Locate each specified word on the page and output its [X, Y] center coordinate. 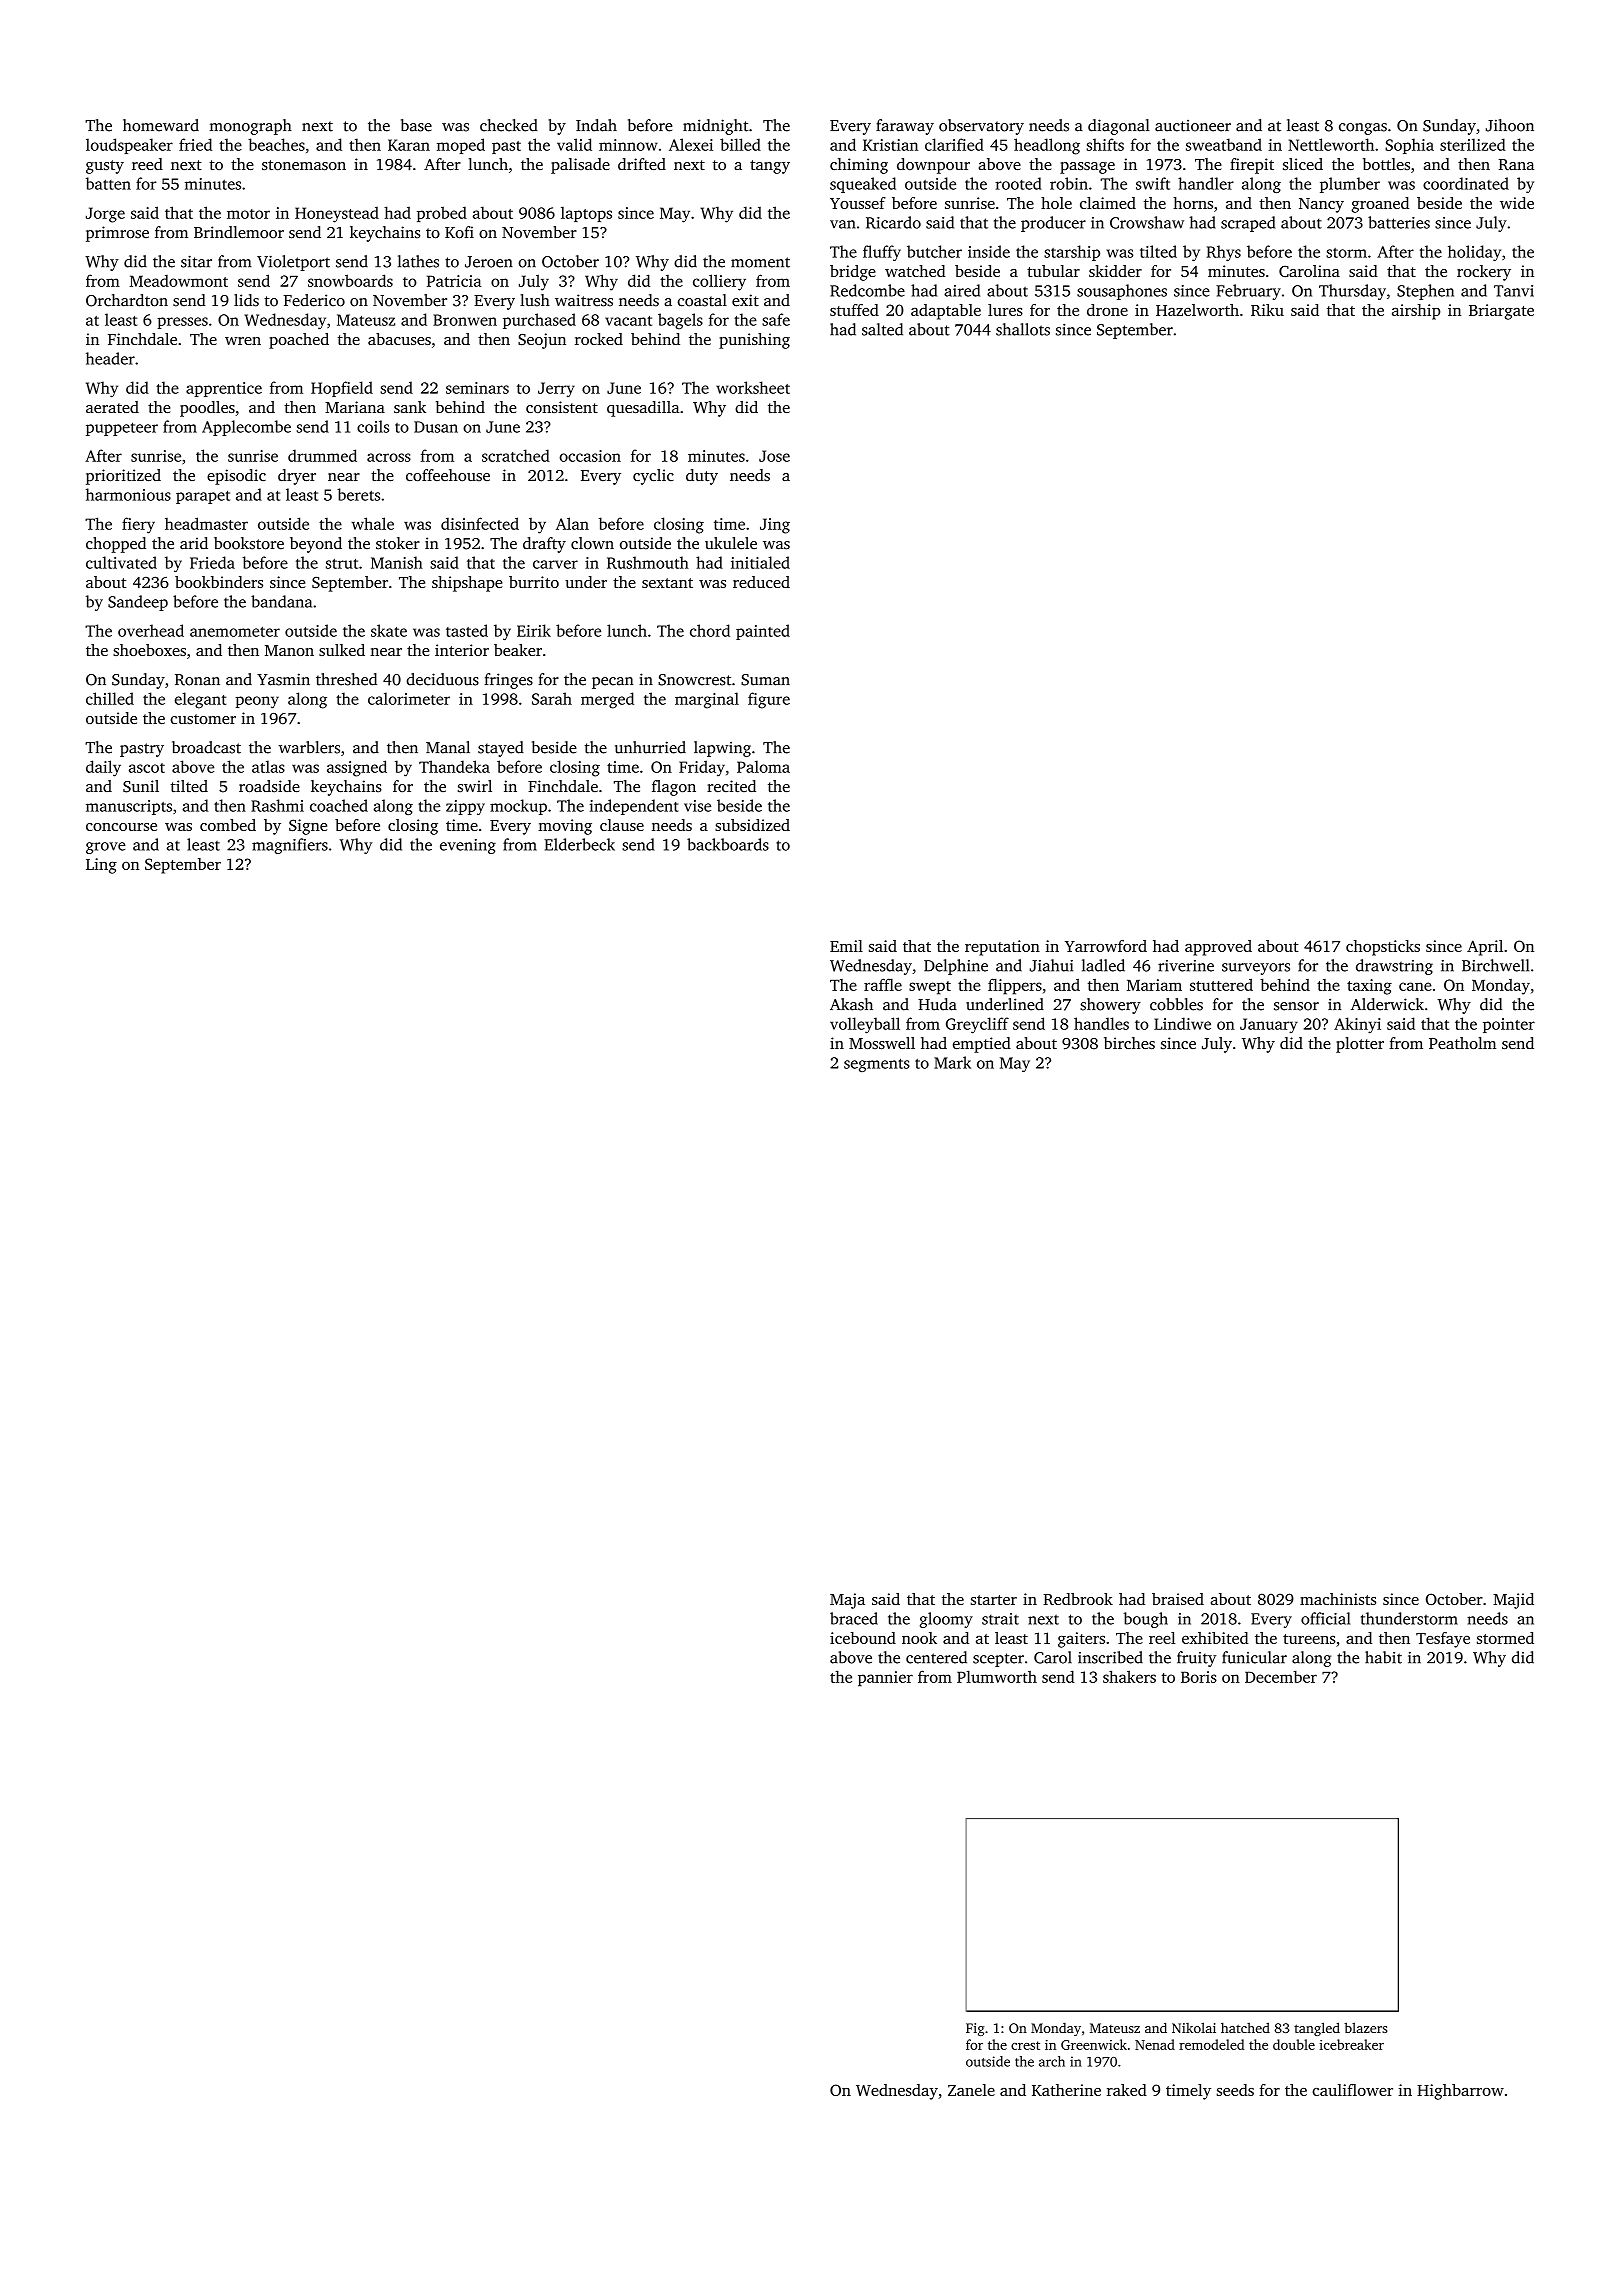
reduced [761, 582]
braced [854, 1618]
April [1485, 948]
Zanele [971, 2090]
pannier [885, 1679]
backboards [728, 844]
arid [194, 543]
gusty [105, 167]
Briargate [1501, 312]
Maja [847, 1601]
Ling [101, 866]
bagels [680, 321]
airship [1416, 312]
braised [1178, 1599]
